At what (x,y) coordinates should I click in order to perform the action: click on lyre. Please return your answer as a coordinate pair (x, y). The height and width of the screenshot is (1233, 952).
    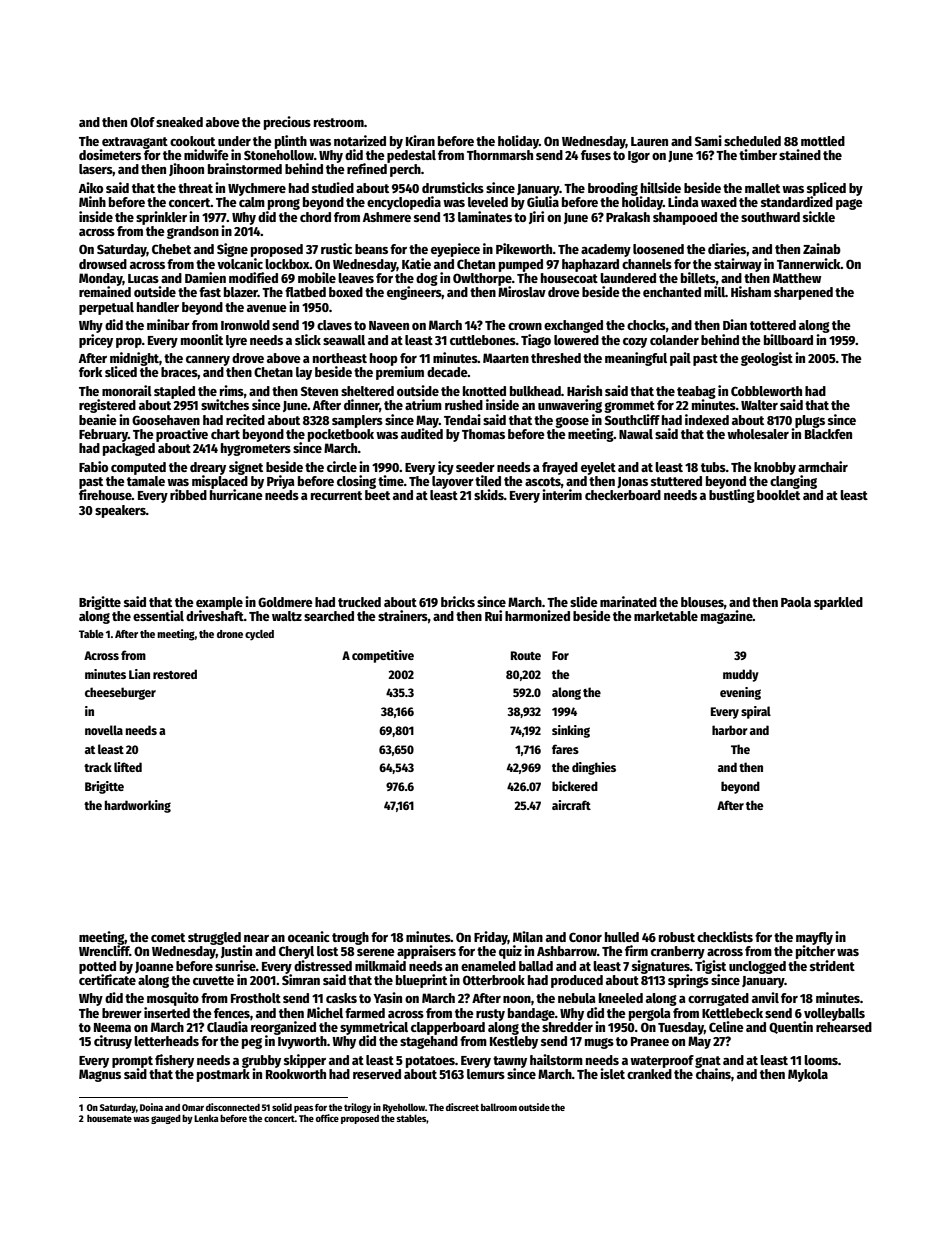
    Looking at the image, I should click on (236, 341).
